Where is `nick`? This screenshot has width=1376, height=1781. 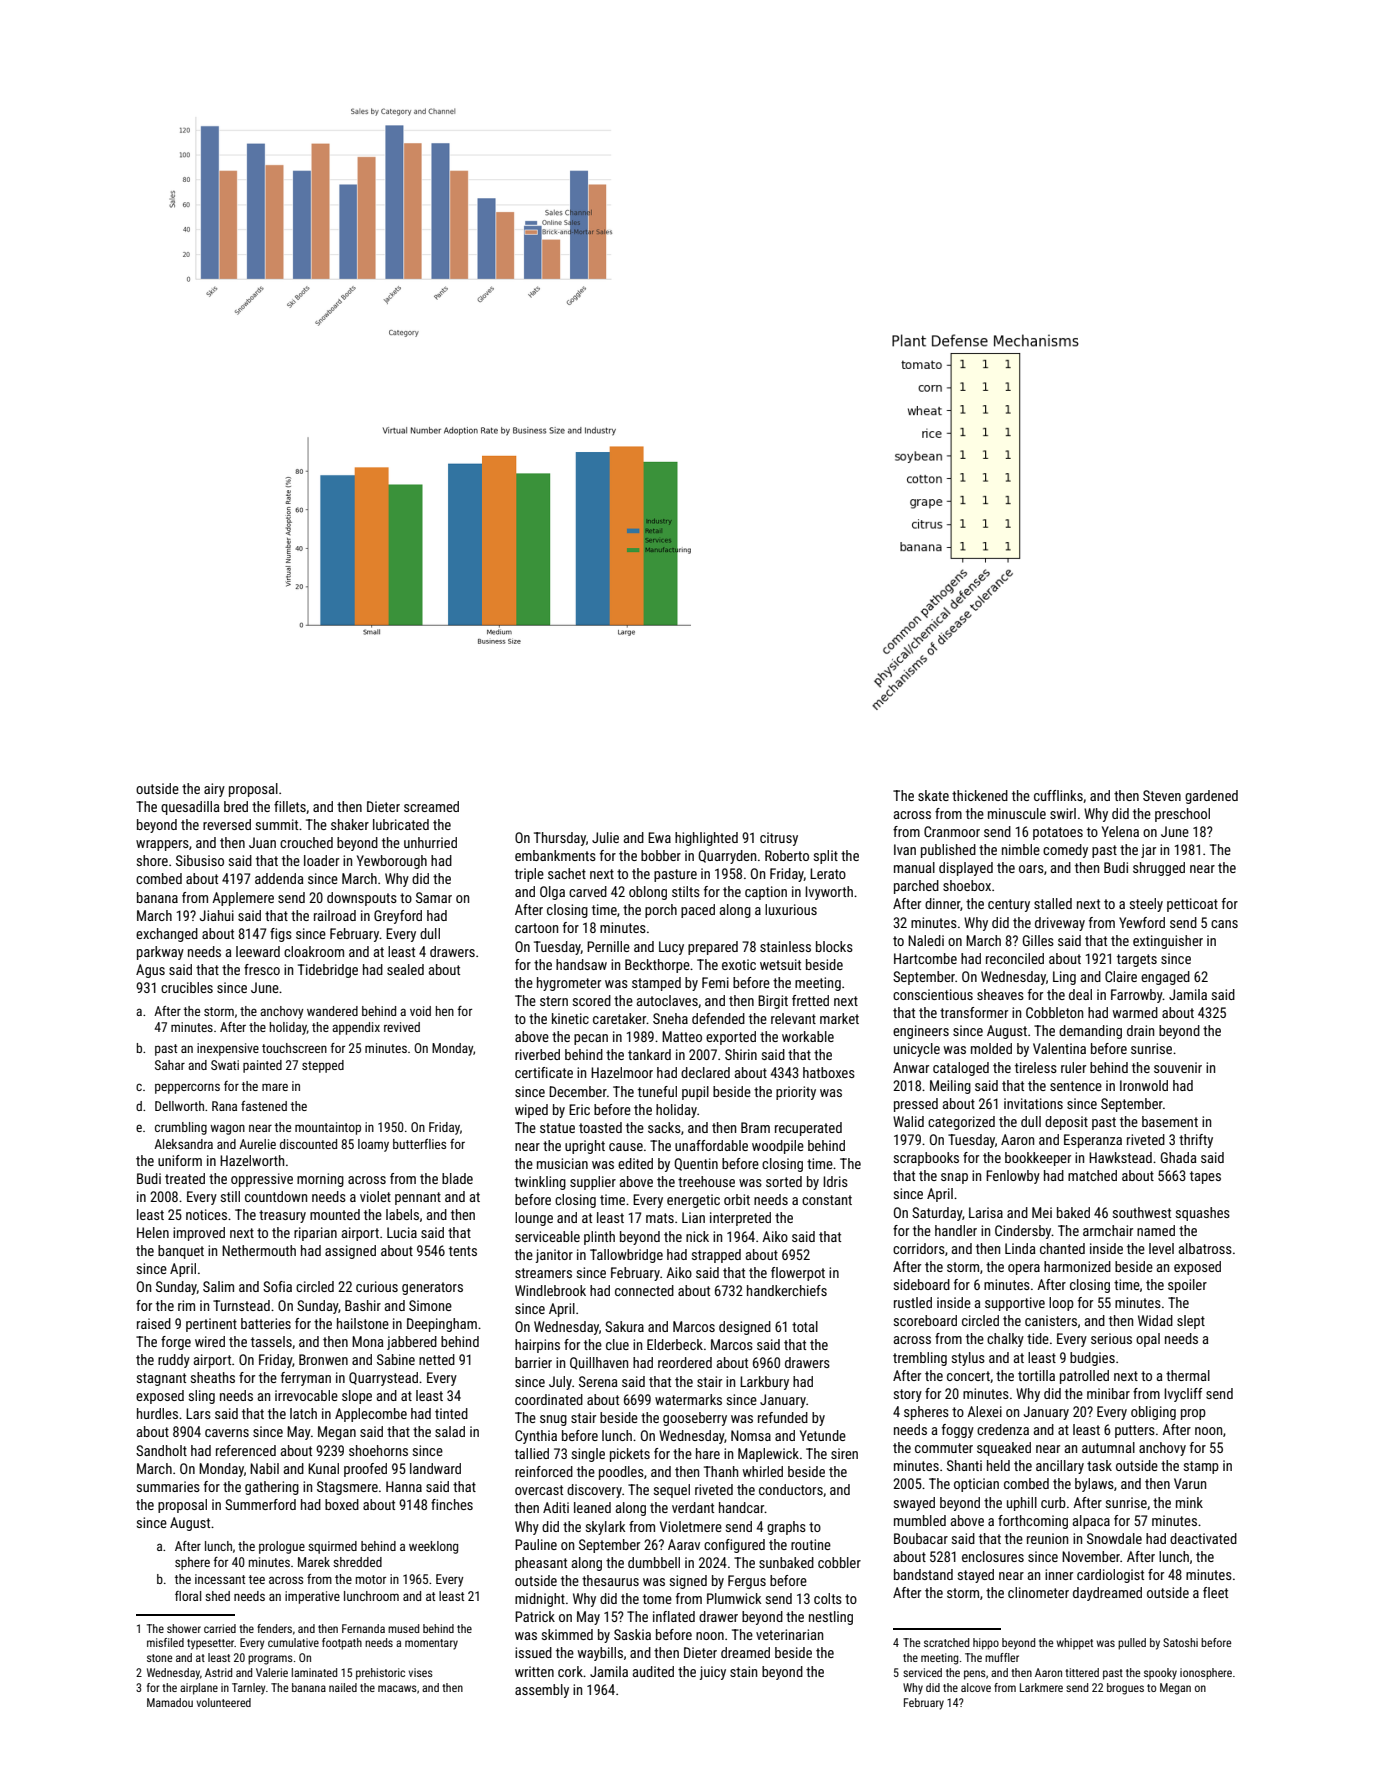
nick is located at coordinates (697, 1236).
